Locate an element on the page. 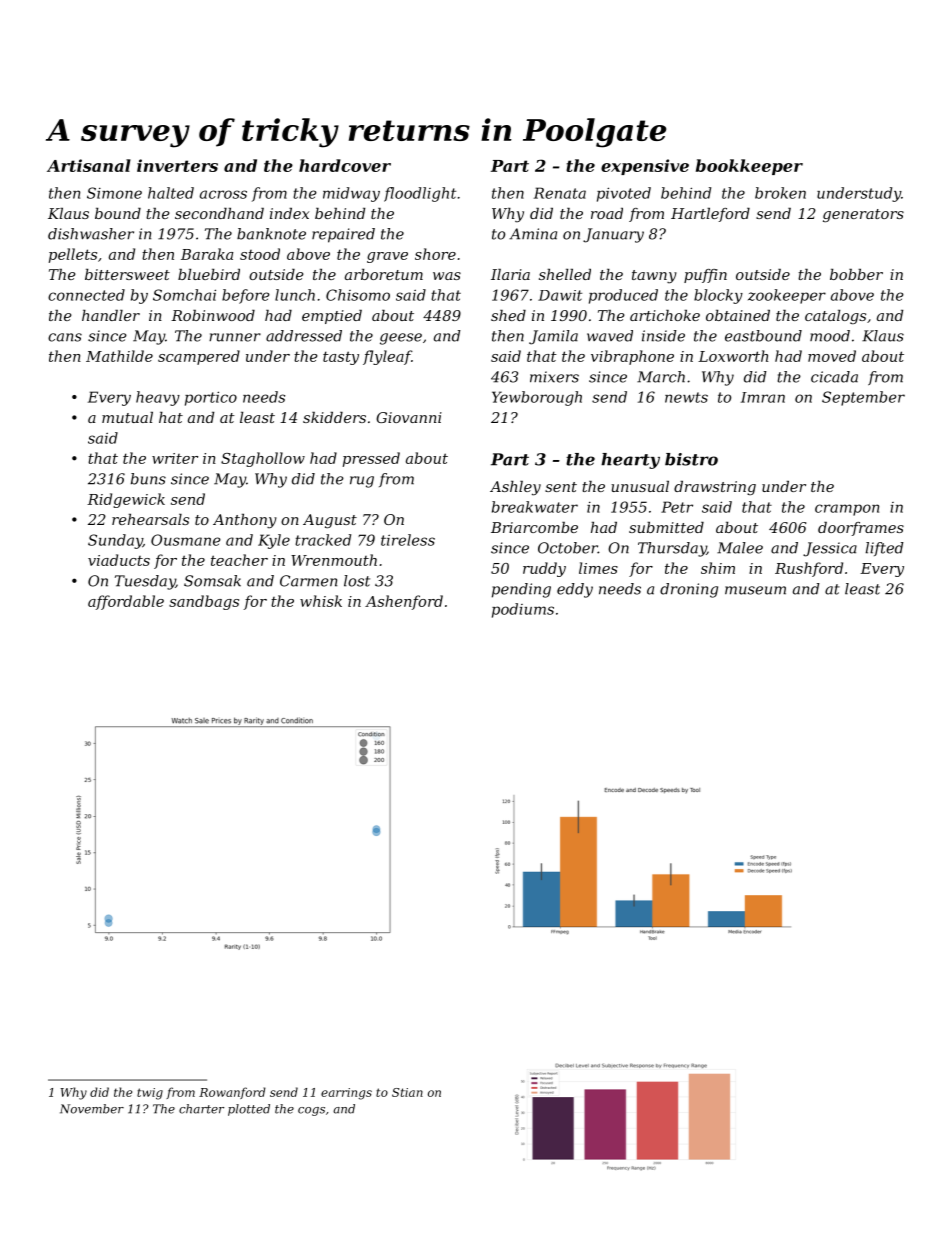 The image size is (952, 1233). catalogs is located at coordinates (835, 317).
